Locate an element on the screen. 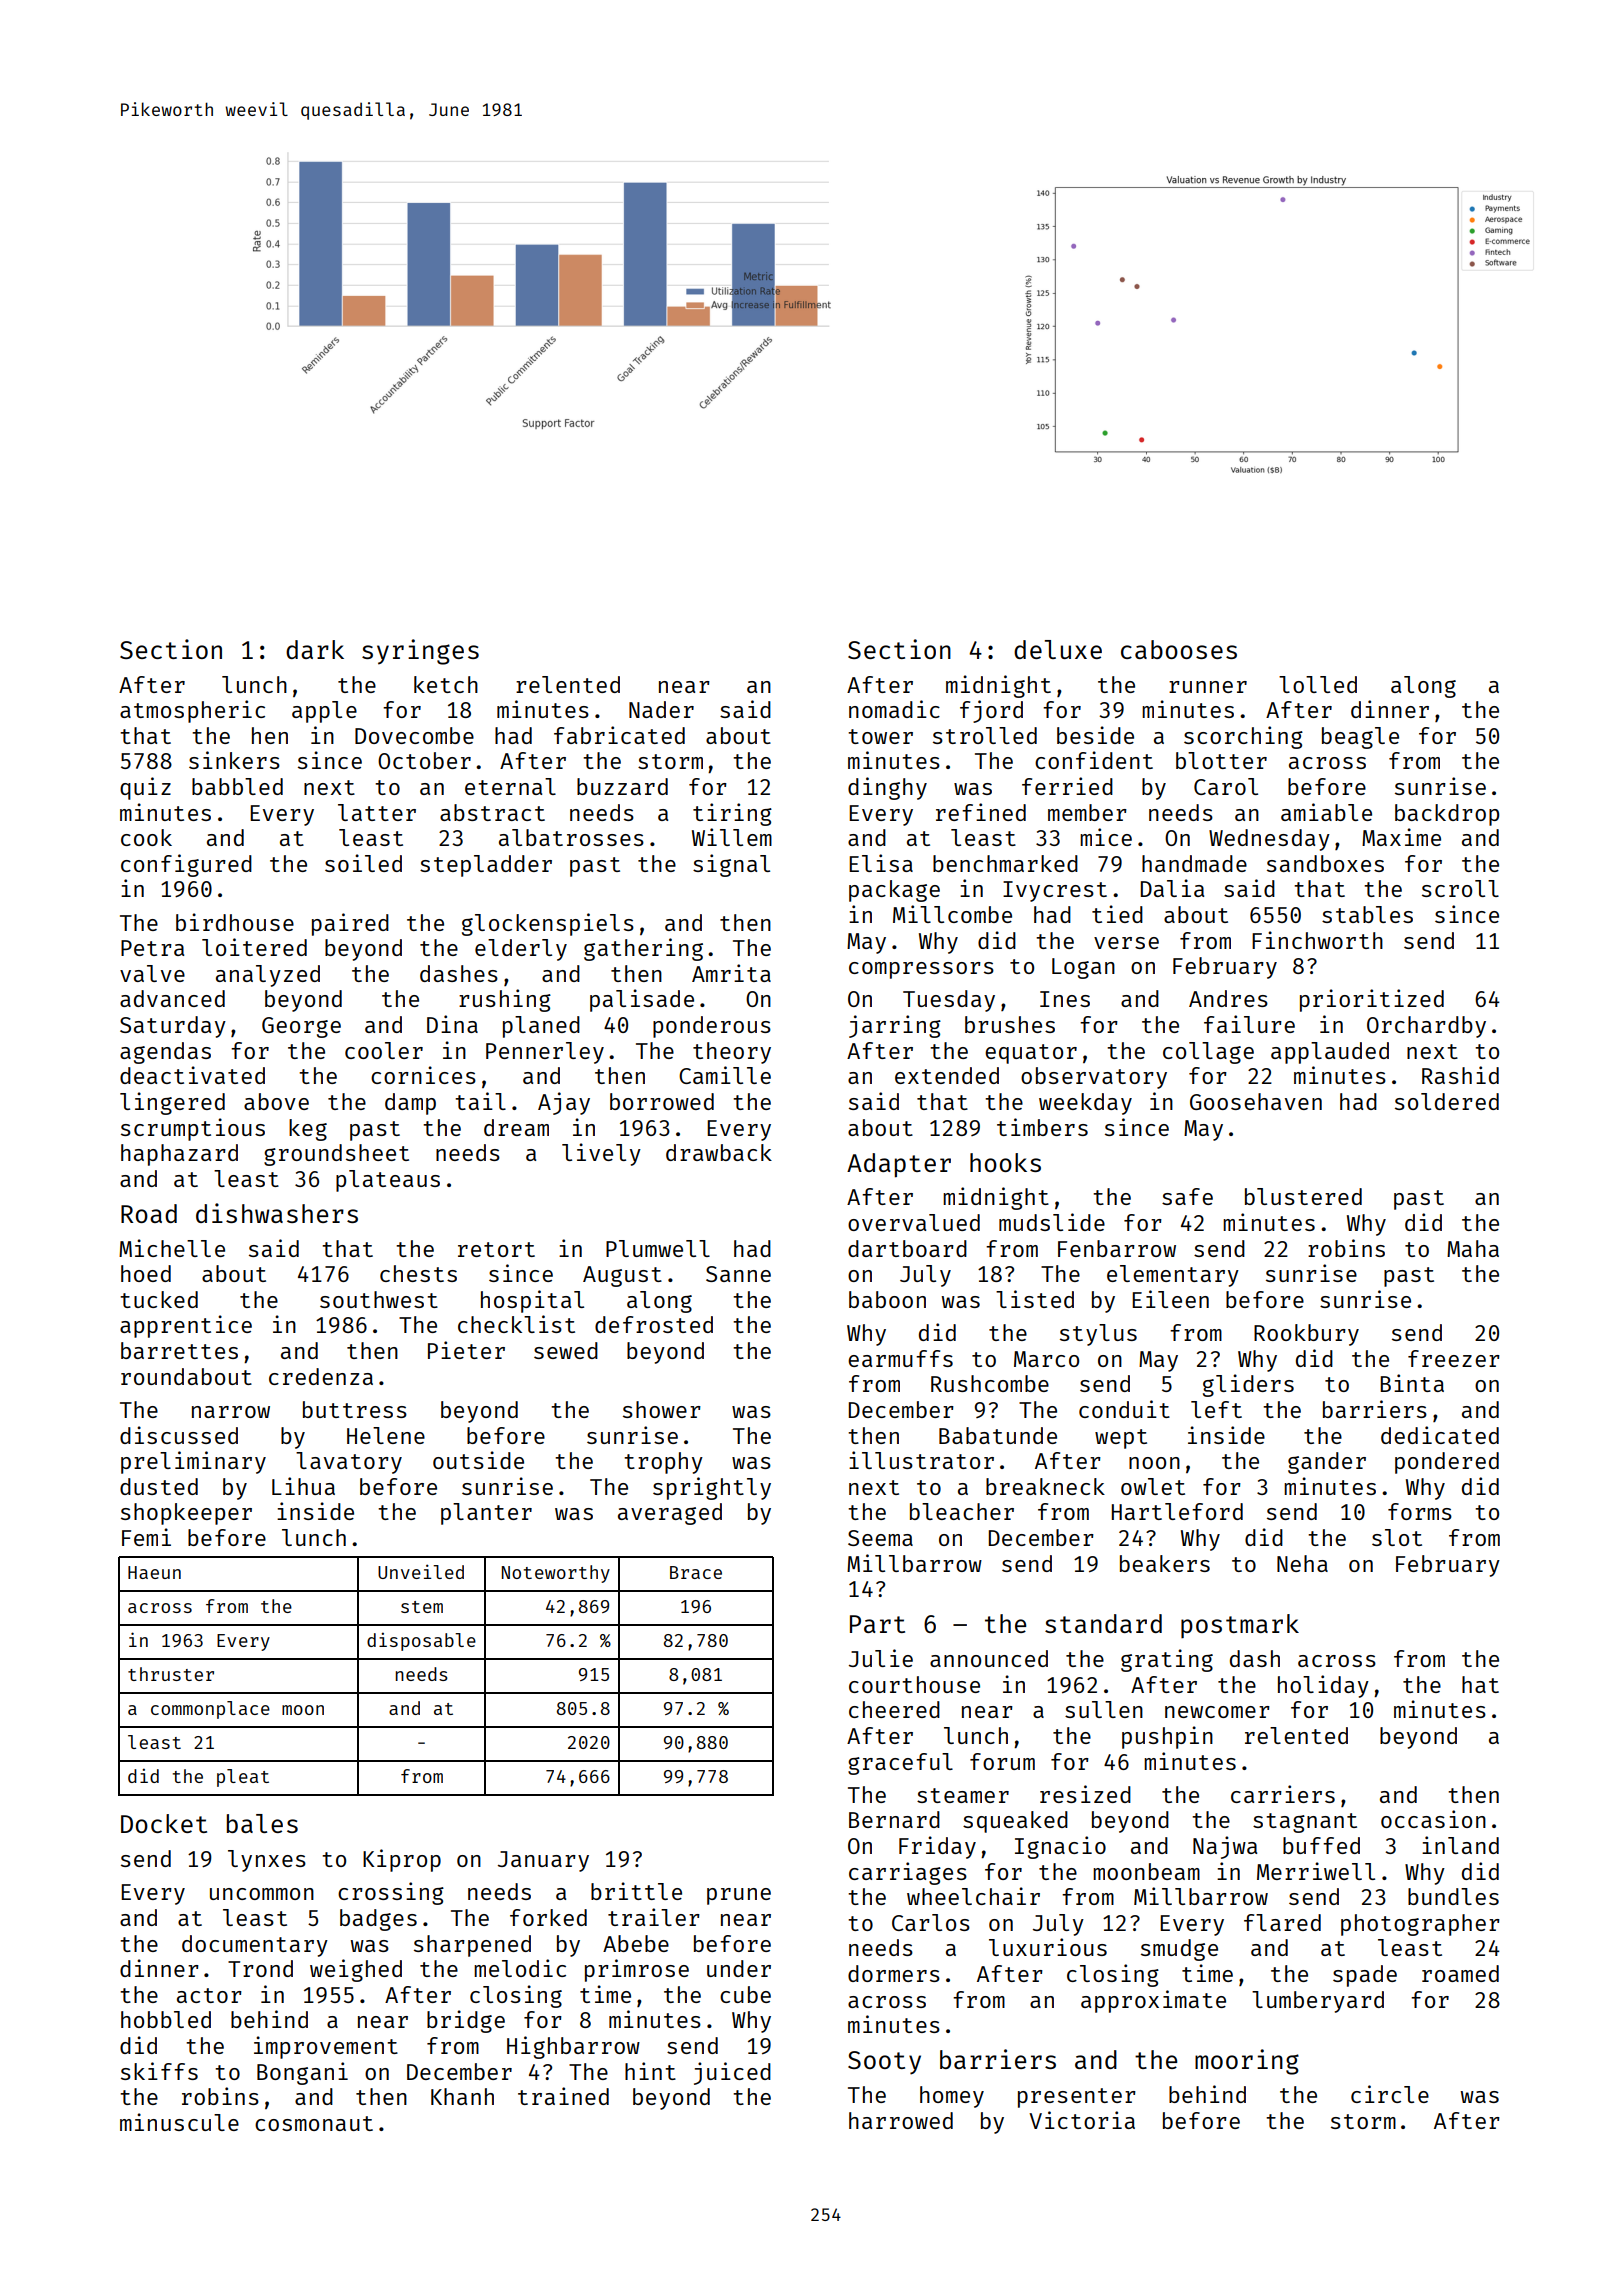  Victoria is located at coordinates (1082, 2120).
